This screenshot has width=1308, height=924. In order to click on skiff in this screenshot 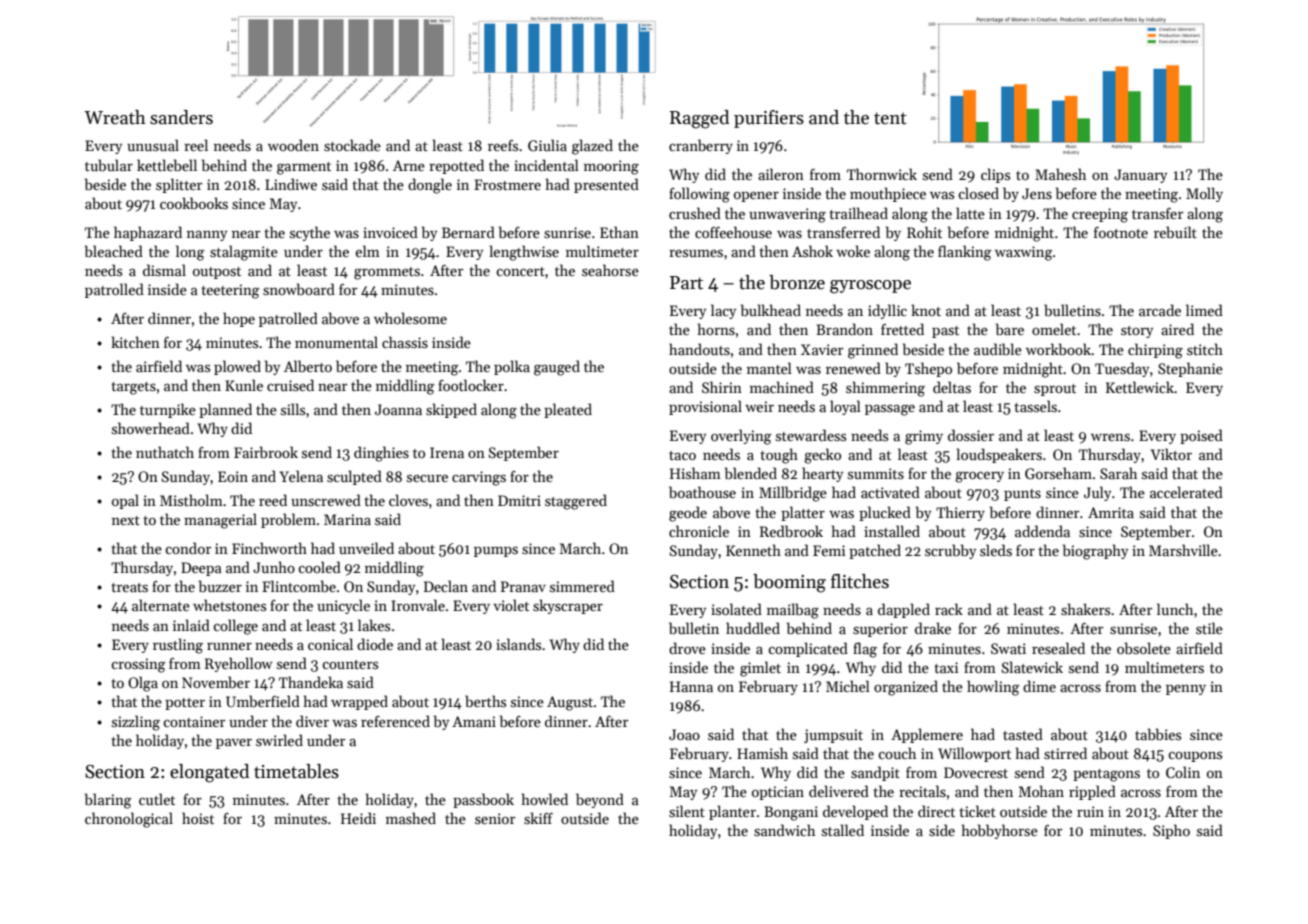, I will do `click(538, 818)`.
